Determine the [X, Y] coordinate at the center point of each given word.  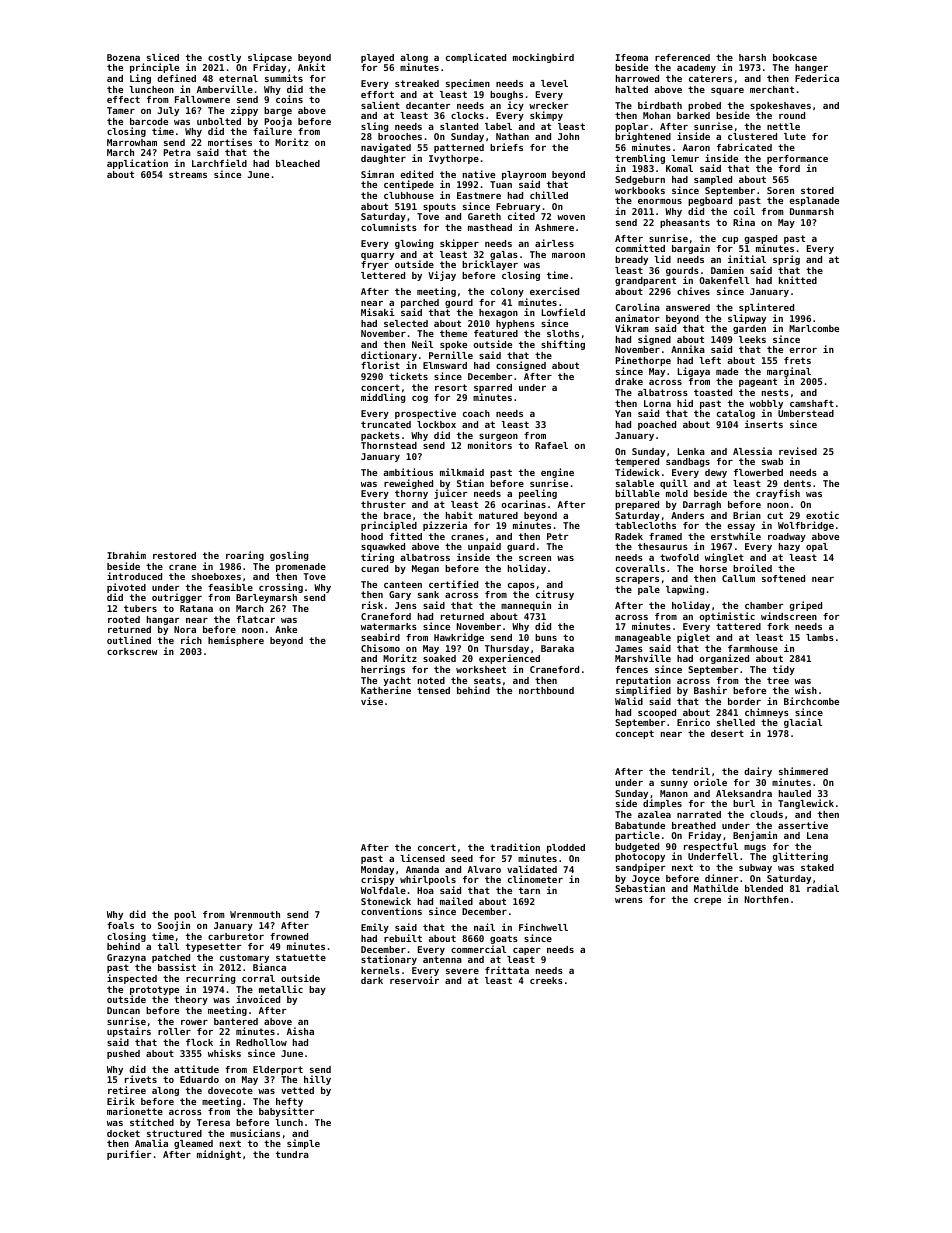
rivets [141, 1079]
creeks [546, 980]
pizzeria [445, 526]
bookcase [795, 57]
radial [823, 888]
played [377, 58]
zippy [244, 111]
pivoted [126, 588]
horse [713, 568]
